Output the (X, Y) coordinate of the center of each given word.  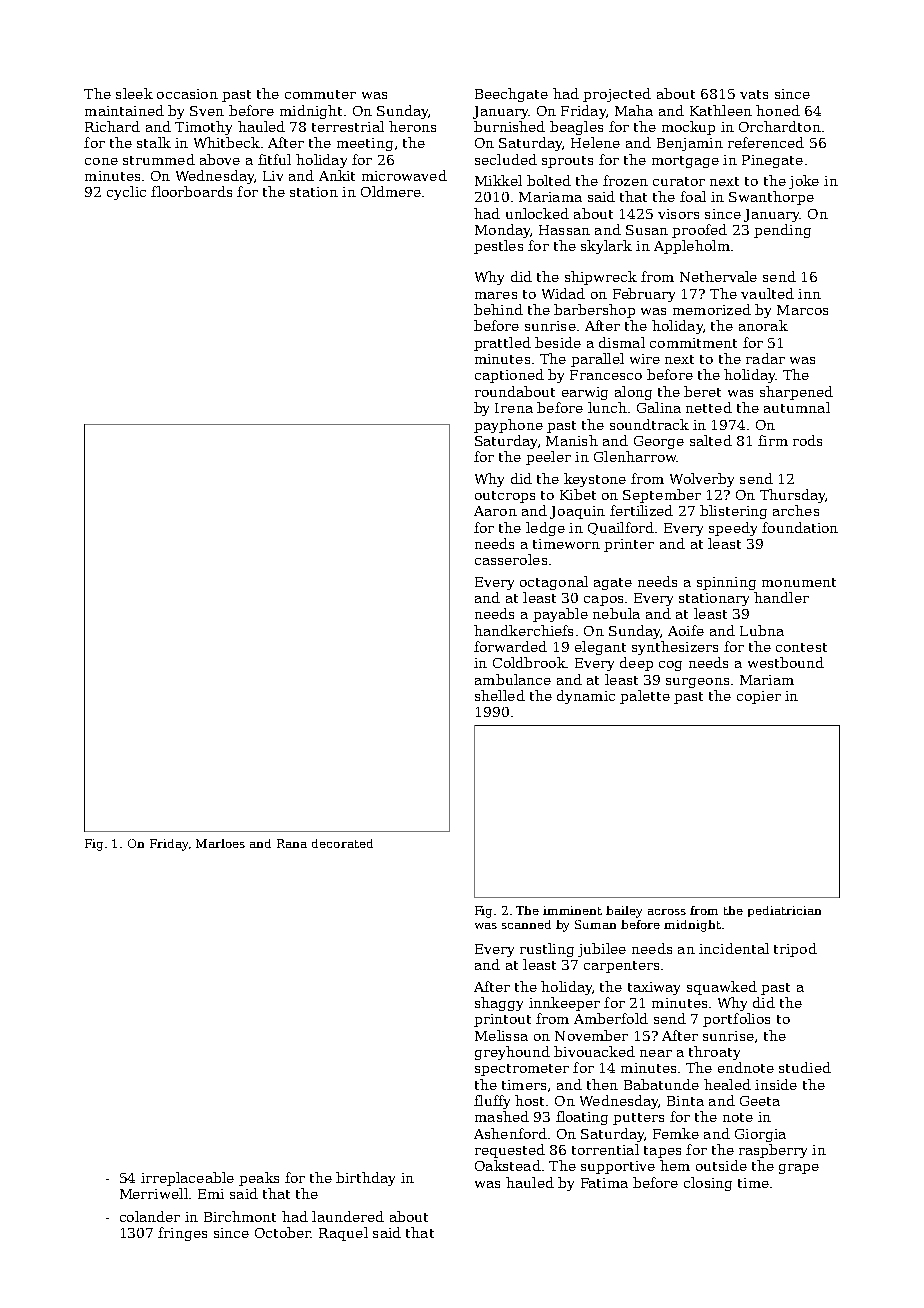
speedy (733, 529)
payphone (508, 426)
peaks (259, 1179)
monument (799, 582)
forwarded (510, 646)
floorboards (191, 191)
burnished (509, 126)
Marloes (220, 843)
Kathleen (721, 110)
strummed (159, 159)
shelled (500, 695)
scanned (526, 924)
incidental (734, 948)
